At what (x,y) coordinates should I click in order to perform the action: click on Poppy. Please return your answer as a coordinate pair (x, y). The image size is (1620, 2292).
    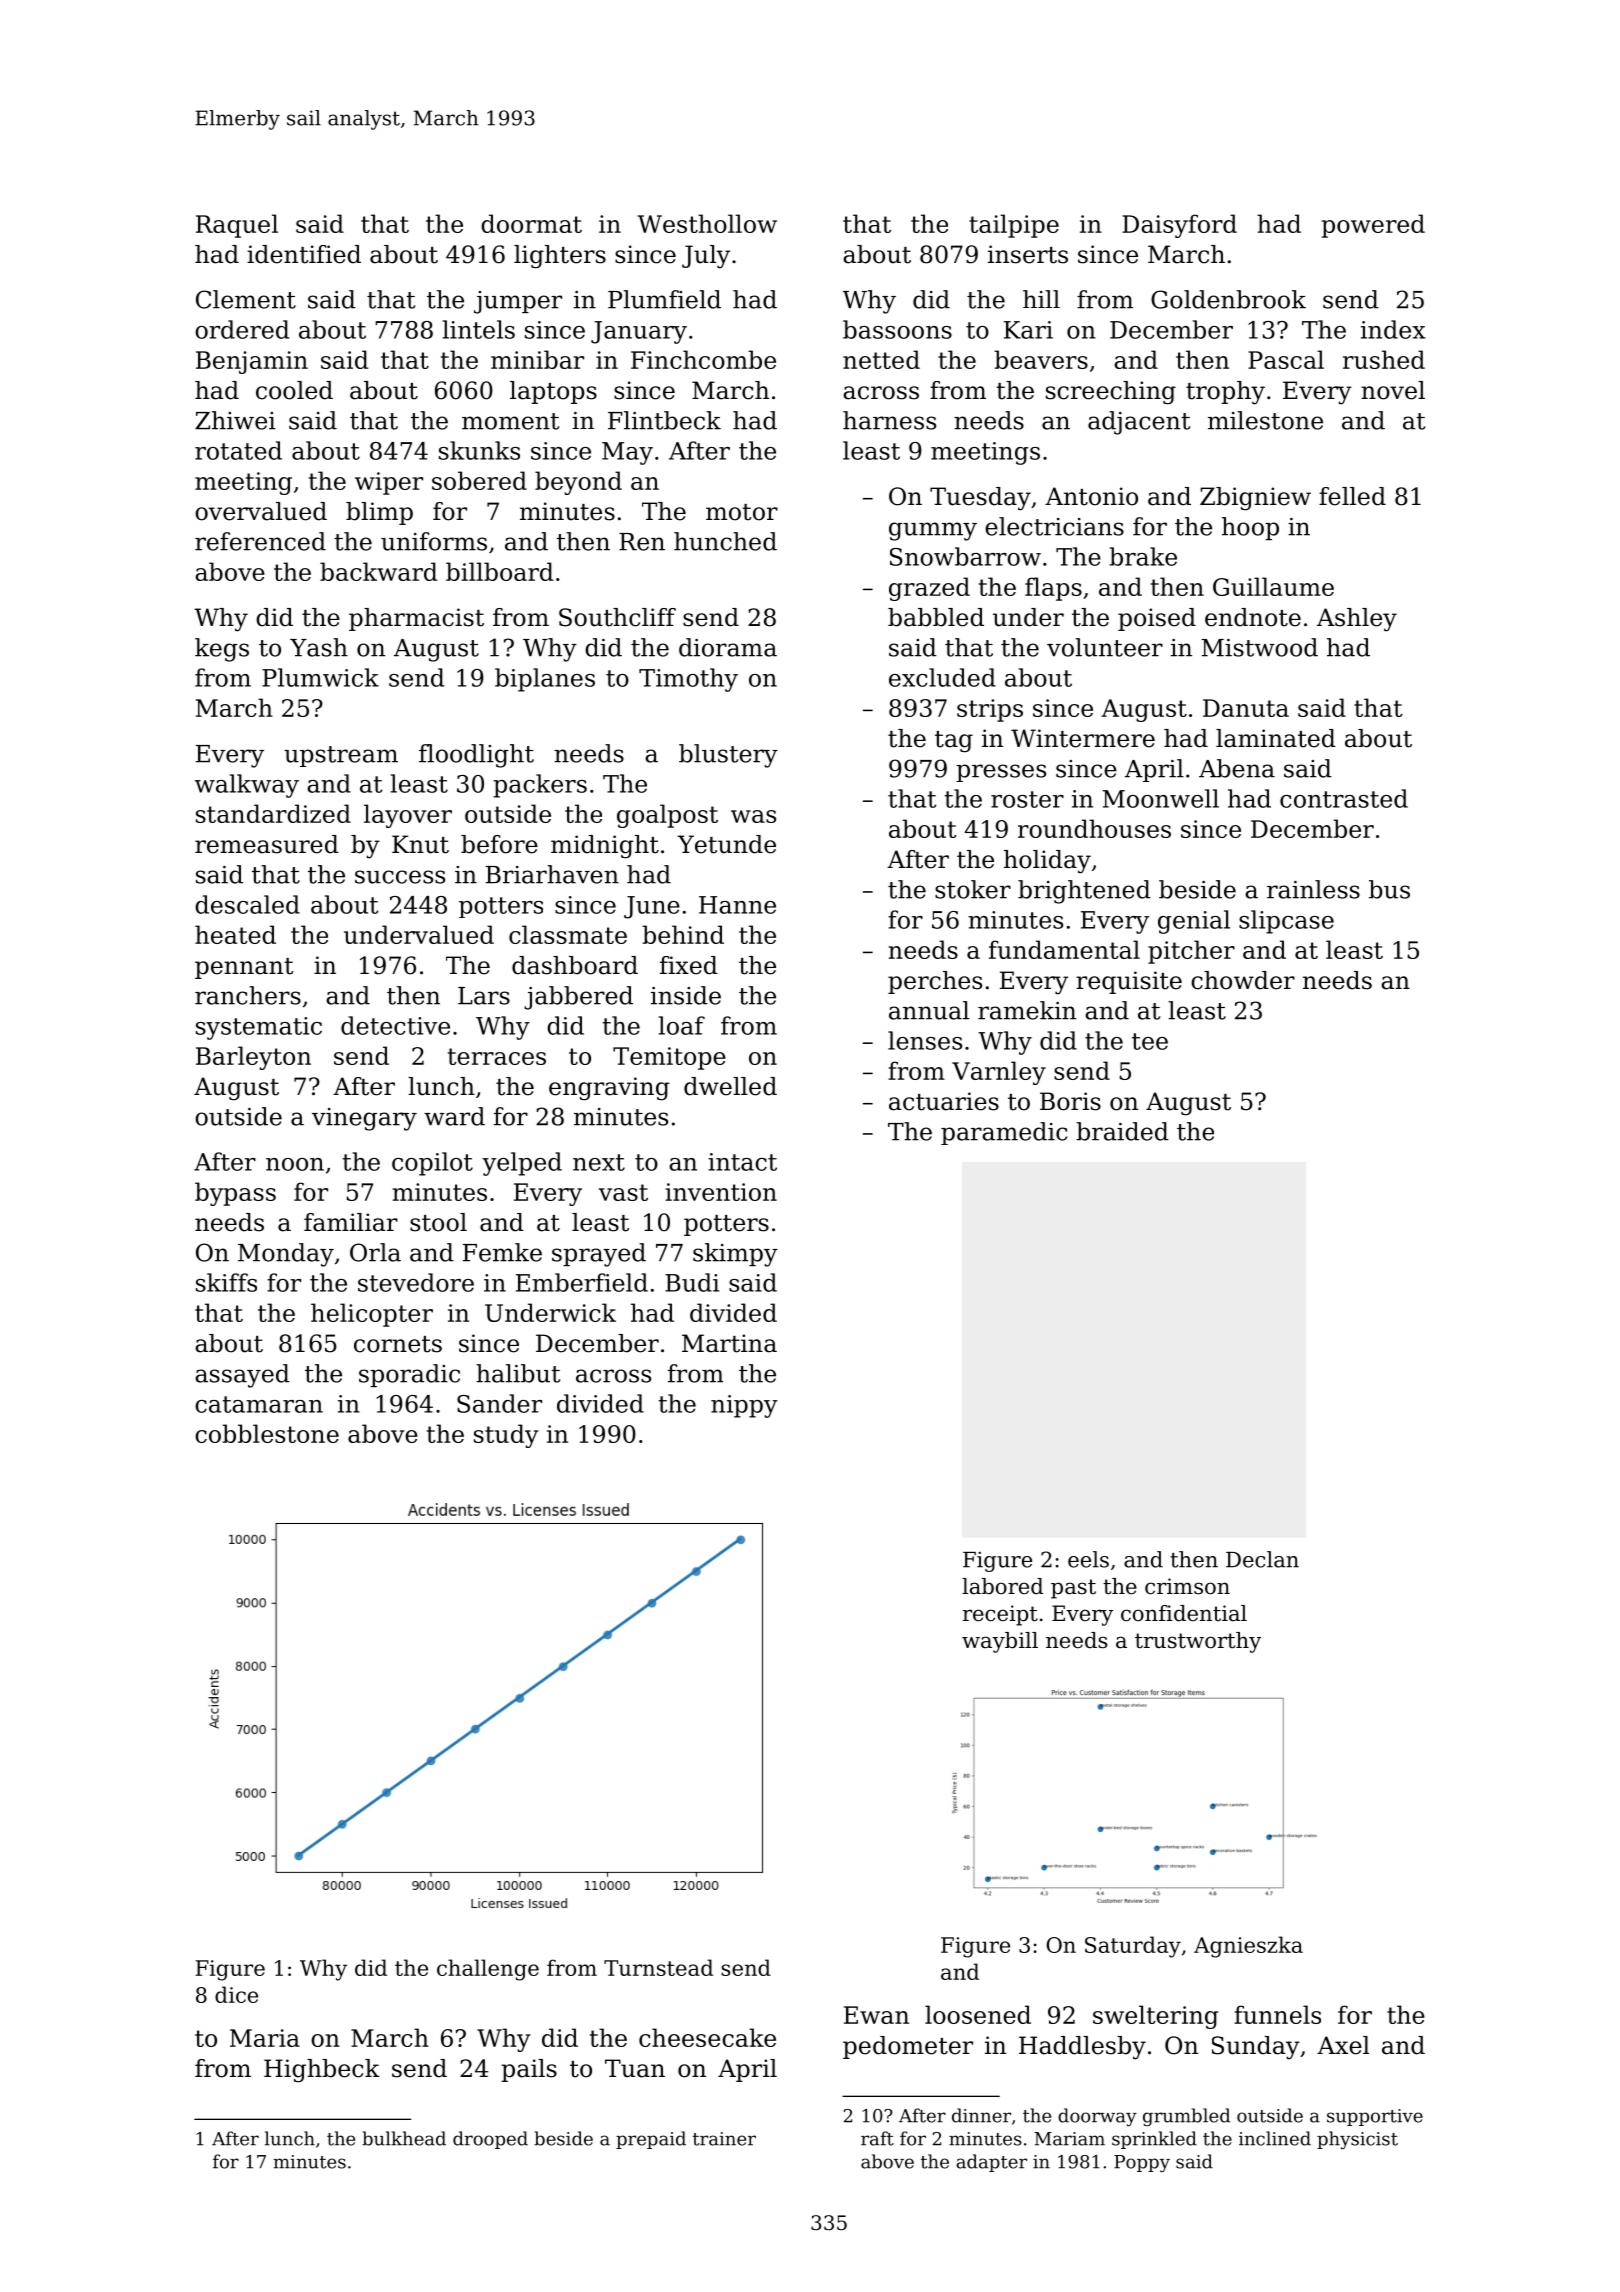
    Looking at the image, I should click on (1142, 2163).
